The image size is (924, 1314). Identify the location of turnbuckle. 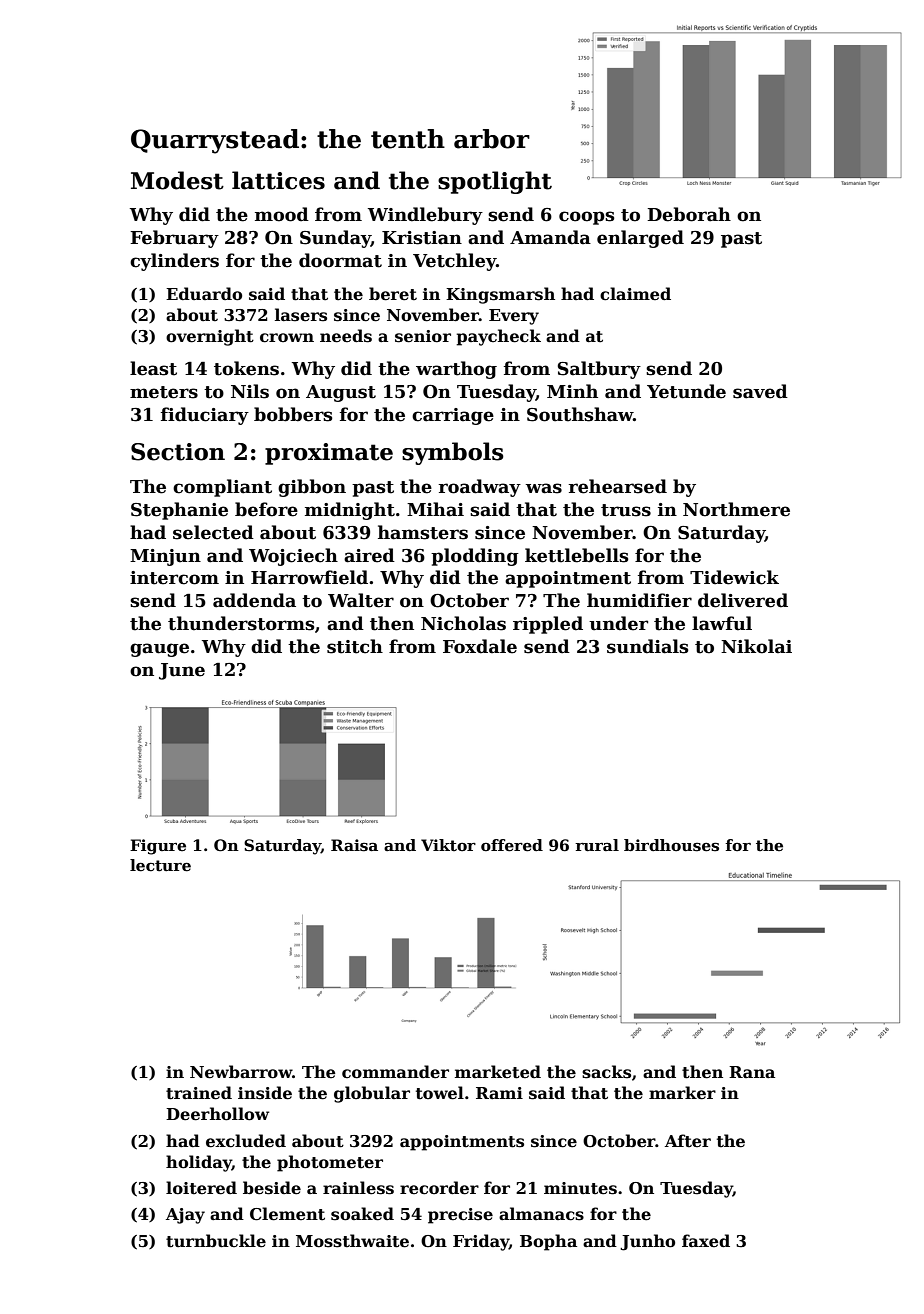
(216, 1241).
